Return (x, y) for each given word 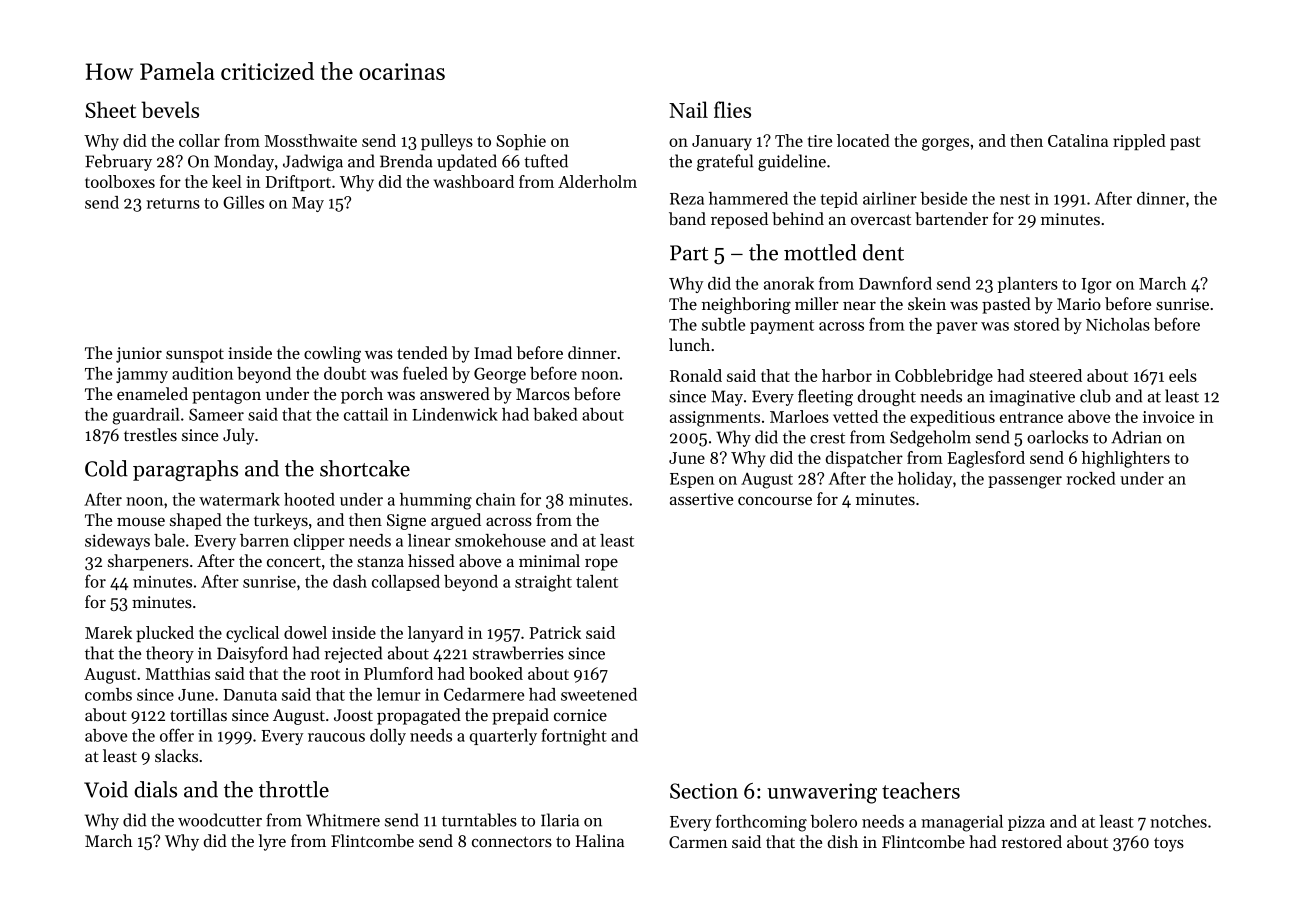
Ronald (696, 375)
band (687, 218)
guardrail (146, 416)
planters (1028, 285)
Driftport (298, 183)
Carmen (698, 842)
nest (1015, 199)
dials (155, 789)
